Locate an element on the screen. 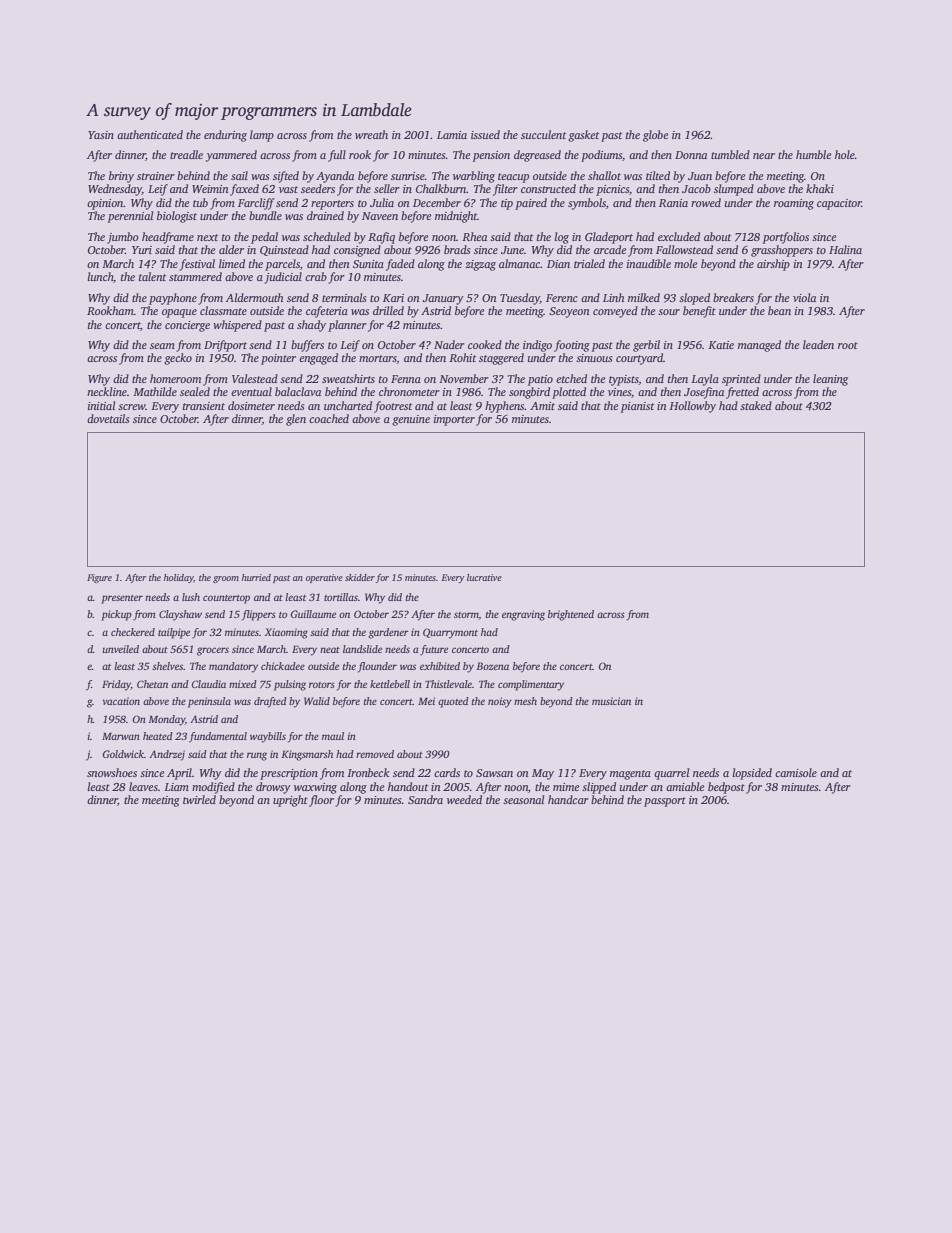  camisole is located at coordinates (796, 772).
